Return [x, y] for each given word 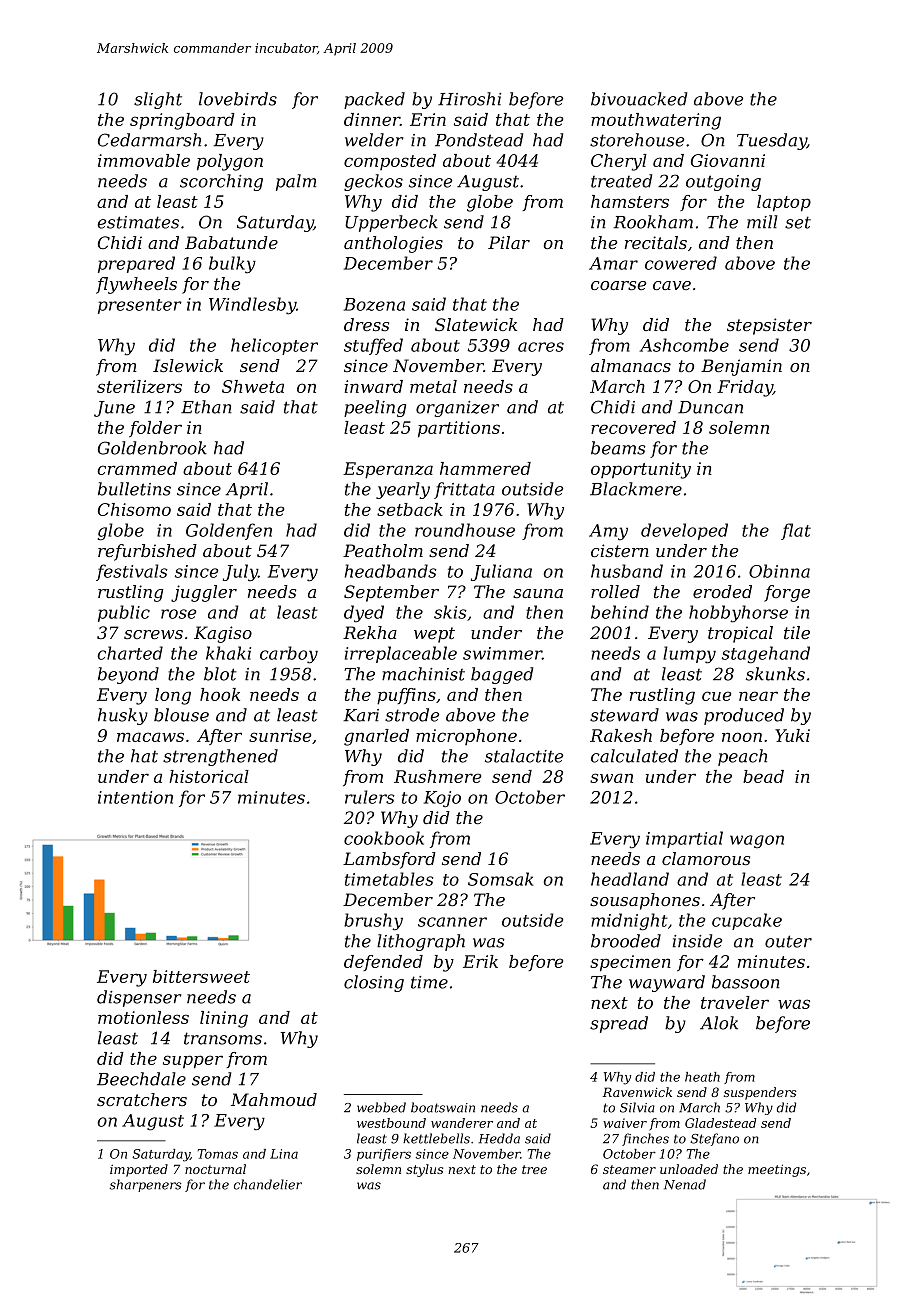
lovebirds [238, 99]
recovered [633, 427]
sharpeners [145, 1185]
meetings [777, 1170]
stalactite [524, 756]
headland [630, 879]
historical [209, 776]
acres [541, 347]
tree [534, 1169]
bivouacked [639, 99]
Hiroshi [470, 99]
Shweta [253, 386]
